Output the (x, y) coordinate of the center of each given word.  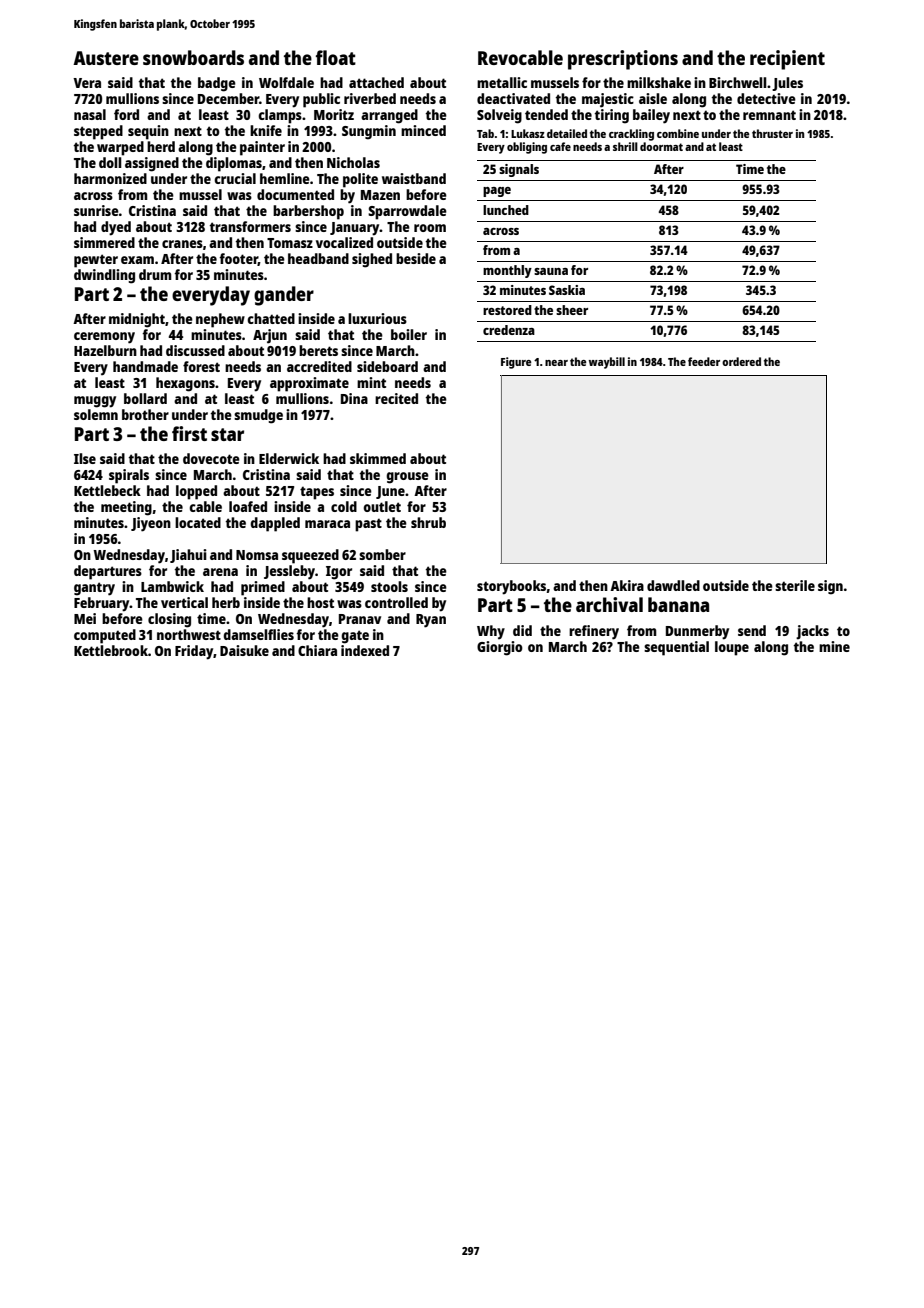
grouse (407, 478)
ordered (741, 361)
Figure (516, 363)
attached (376, 82)
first (189, 433)
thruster (772, 133)
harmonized (110, 178)
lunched (506, 210)
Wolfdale (286, 82)
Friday (194, 652)
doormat (661, 146)
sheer (572, 310)
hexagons (185, 384)
